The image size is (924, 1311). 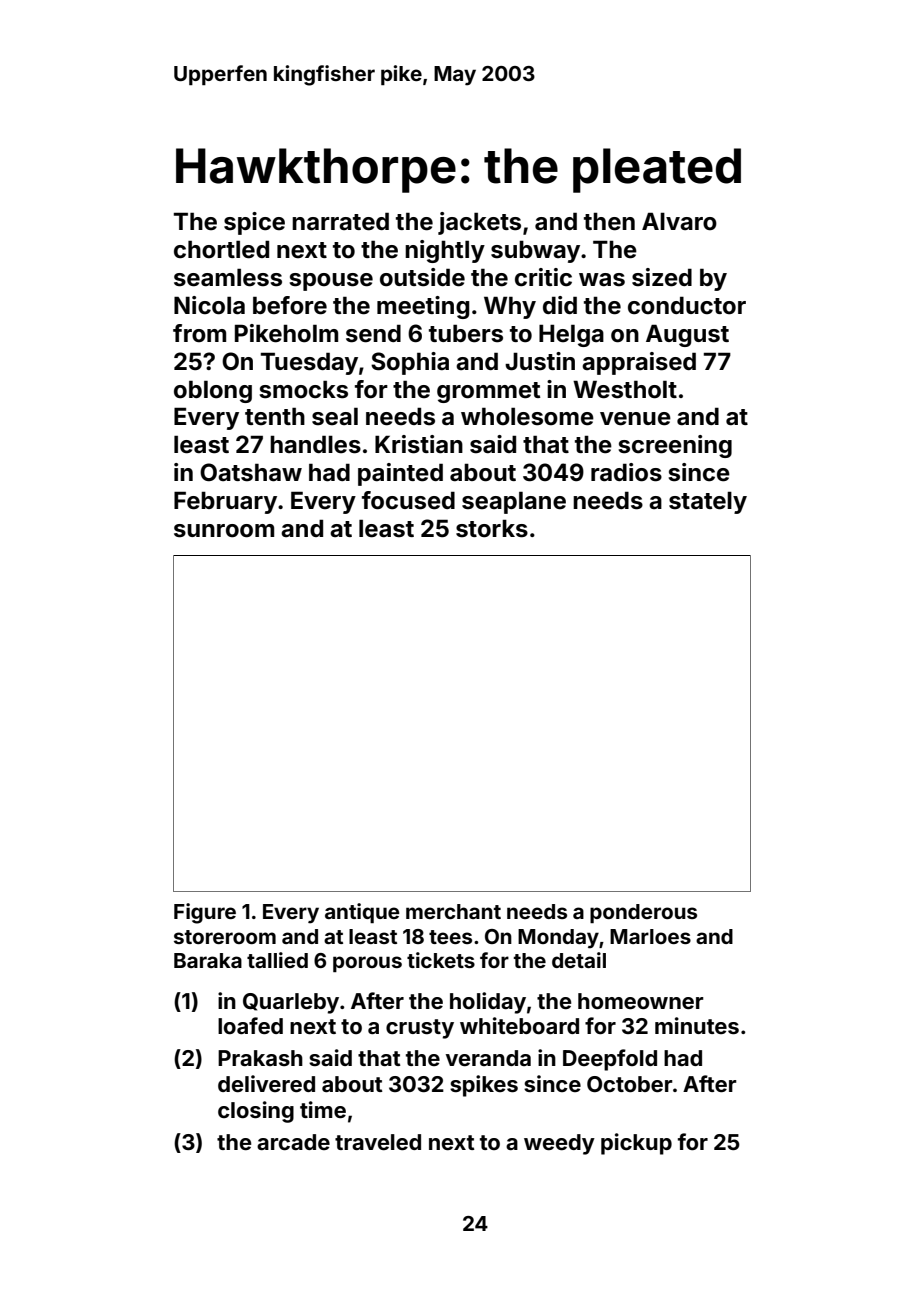 I want to click on Alvaro, so click(x=679, y=221).
